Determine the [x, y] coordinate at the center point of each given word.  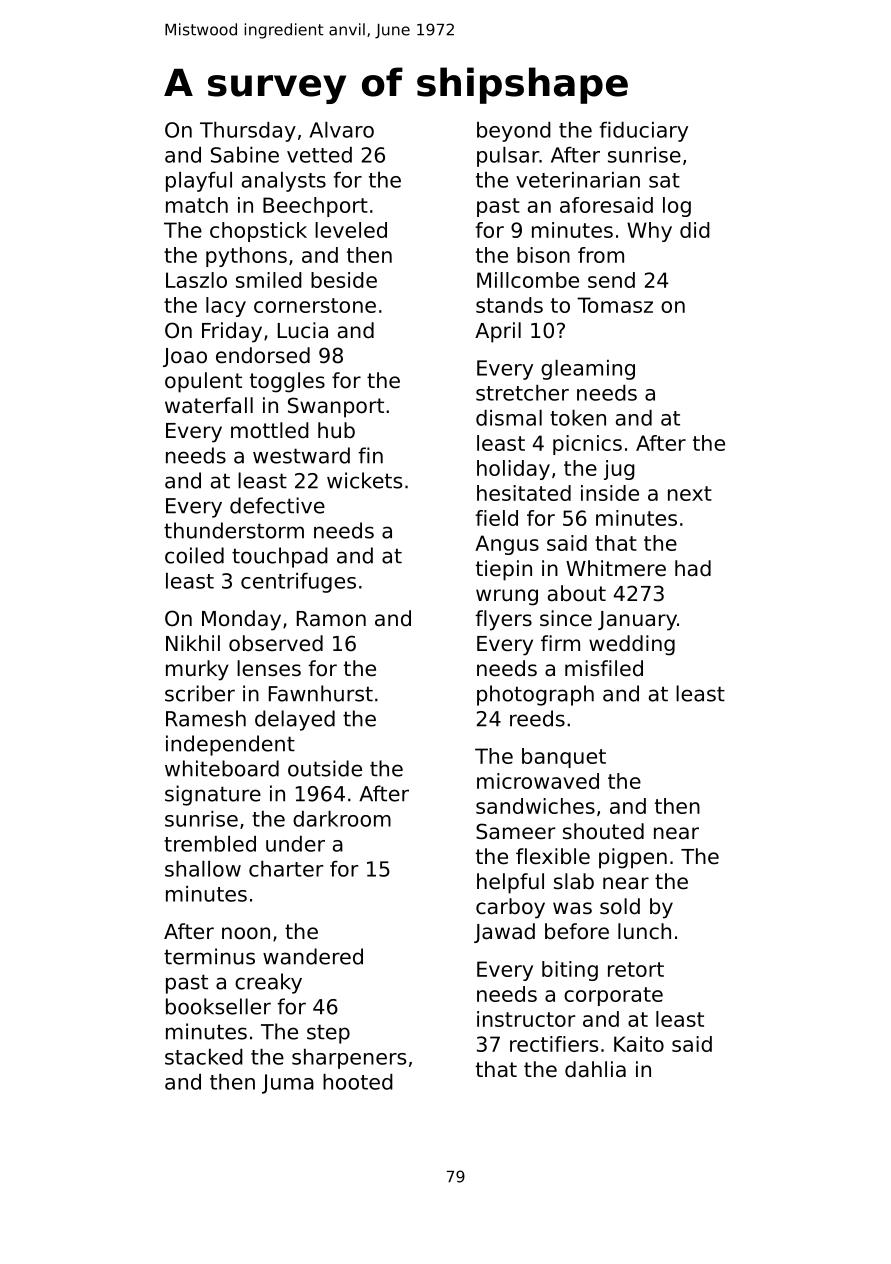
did [695, 230]
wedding [632, 645]
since [566, 618]
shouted [603, 831]
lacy [226, 307]
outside [325, 768]
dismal [509, 418]
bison [543, 255]
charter [286, 869]
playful [199, 182]
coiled [194, 555]
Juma [288, 1084]
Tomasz [615, 305]
